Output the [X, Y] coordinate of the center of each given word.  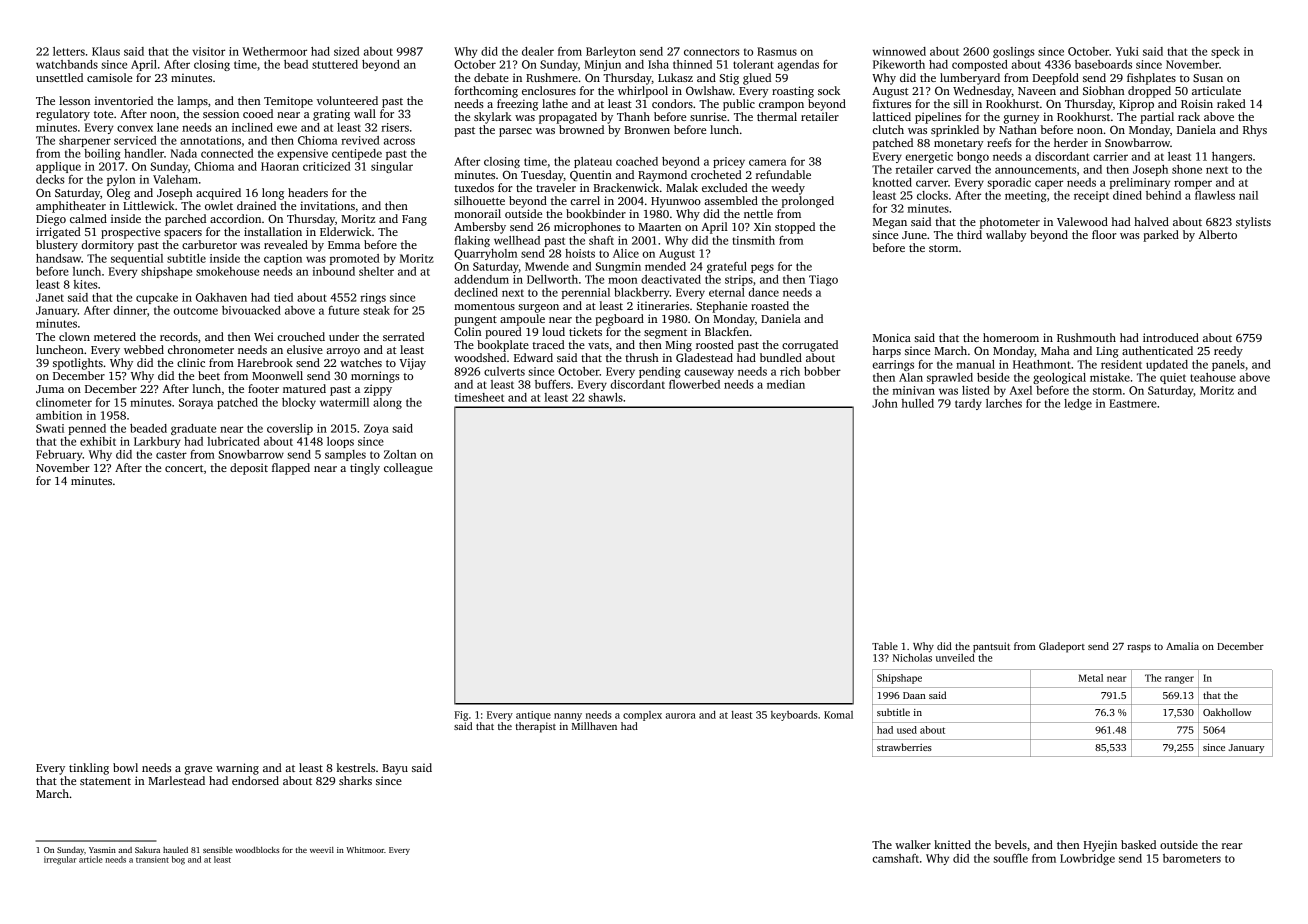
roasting [793, 92]
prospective [130, 233]
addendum [481, 279]
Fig [461, 716]
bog [178, 860]
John [885, 403]
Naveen [1037, 91]
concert [184, 468]
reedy [1228, 352]
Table [885, 646]
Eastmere [1133, 403]
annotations [210, 140]
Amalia [1182, 646]
